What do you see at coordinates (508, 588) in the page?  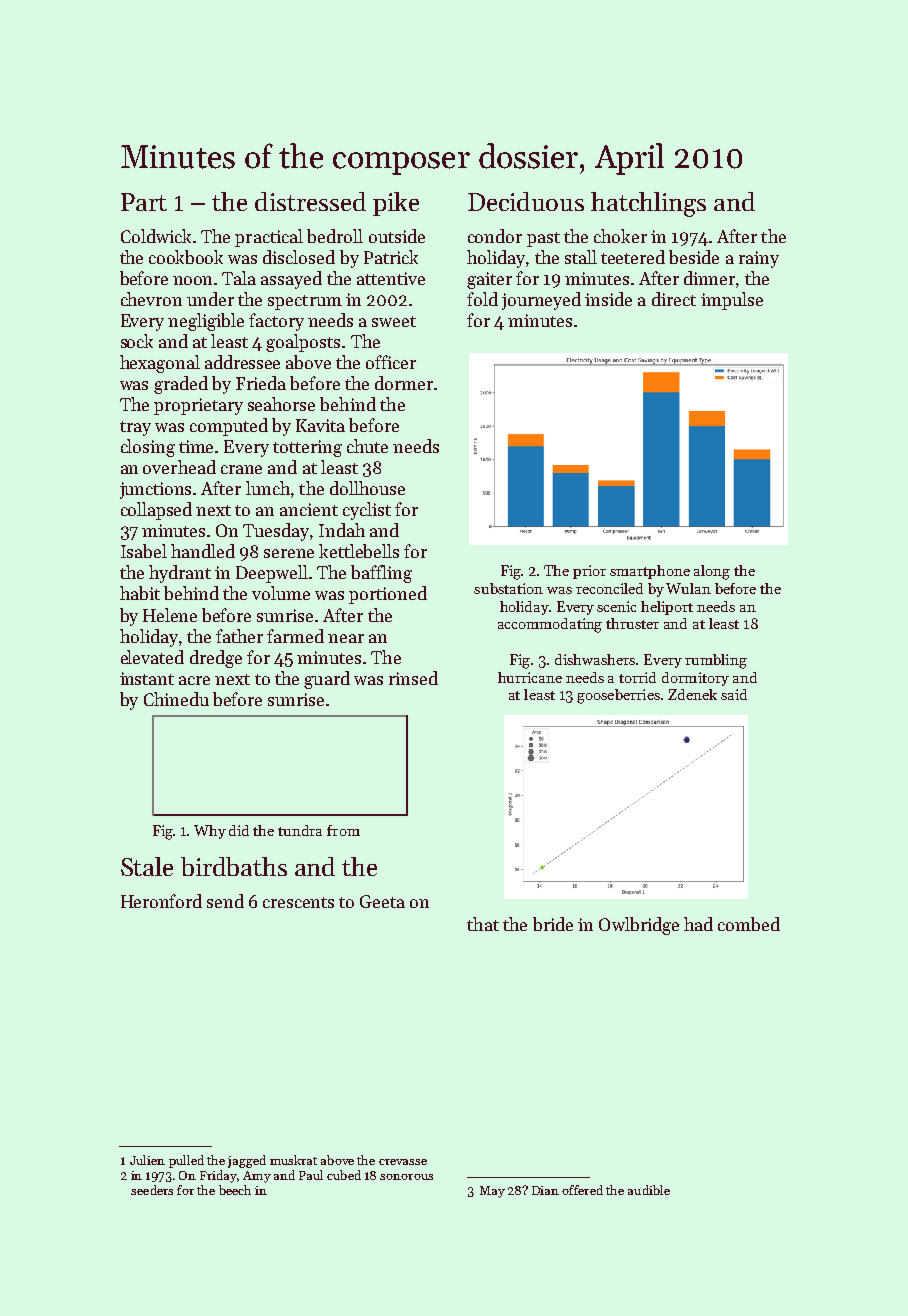 I see `substation` at bounding box center [508, 588].
